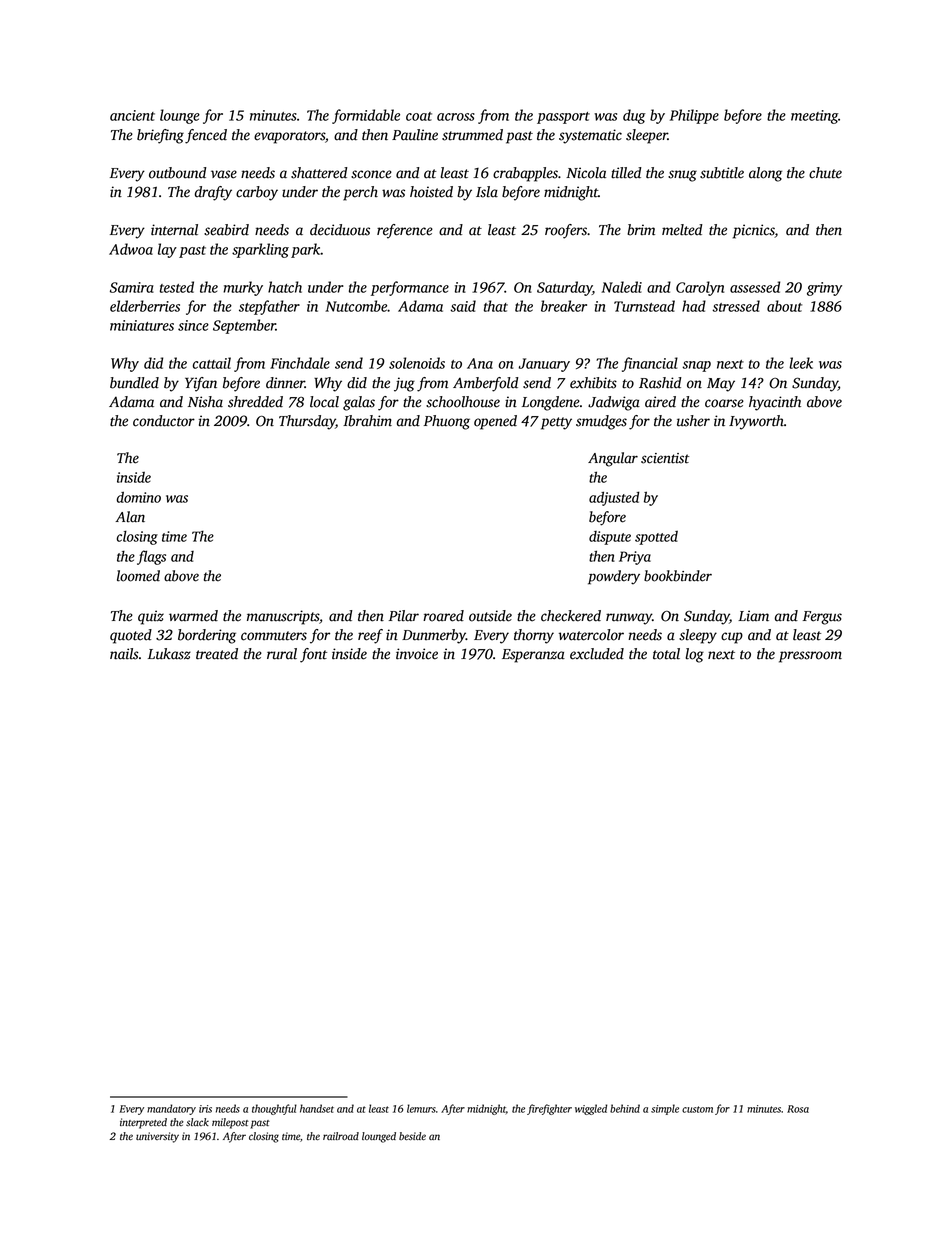 The height and width of the screenshot is (1233, 952). I want to click on Turnstead, so click(644, 306).
